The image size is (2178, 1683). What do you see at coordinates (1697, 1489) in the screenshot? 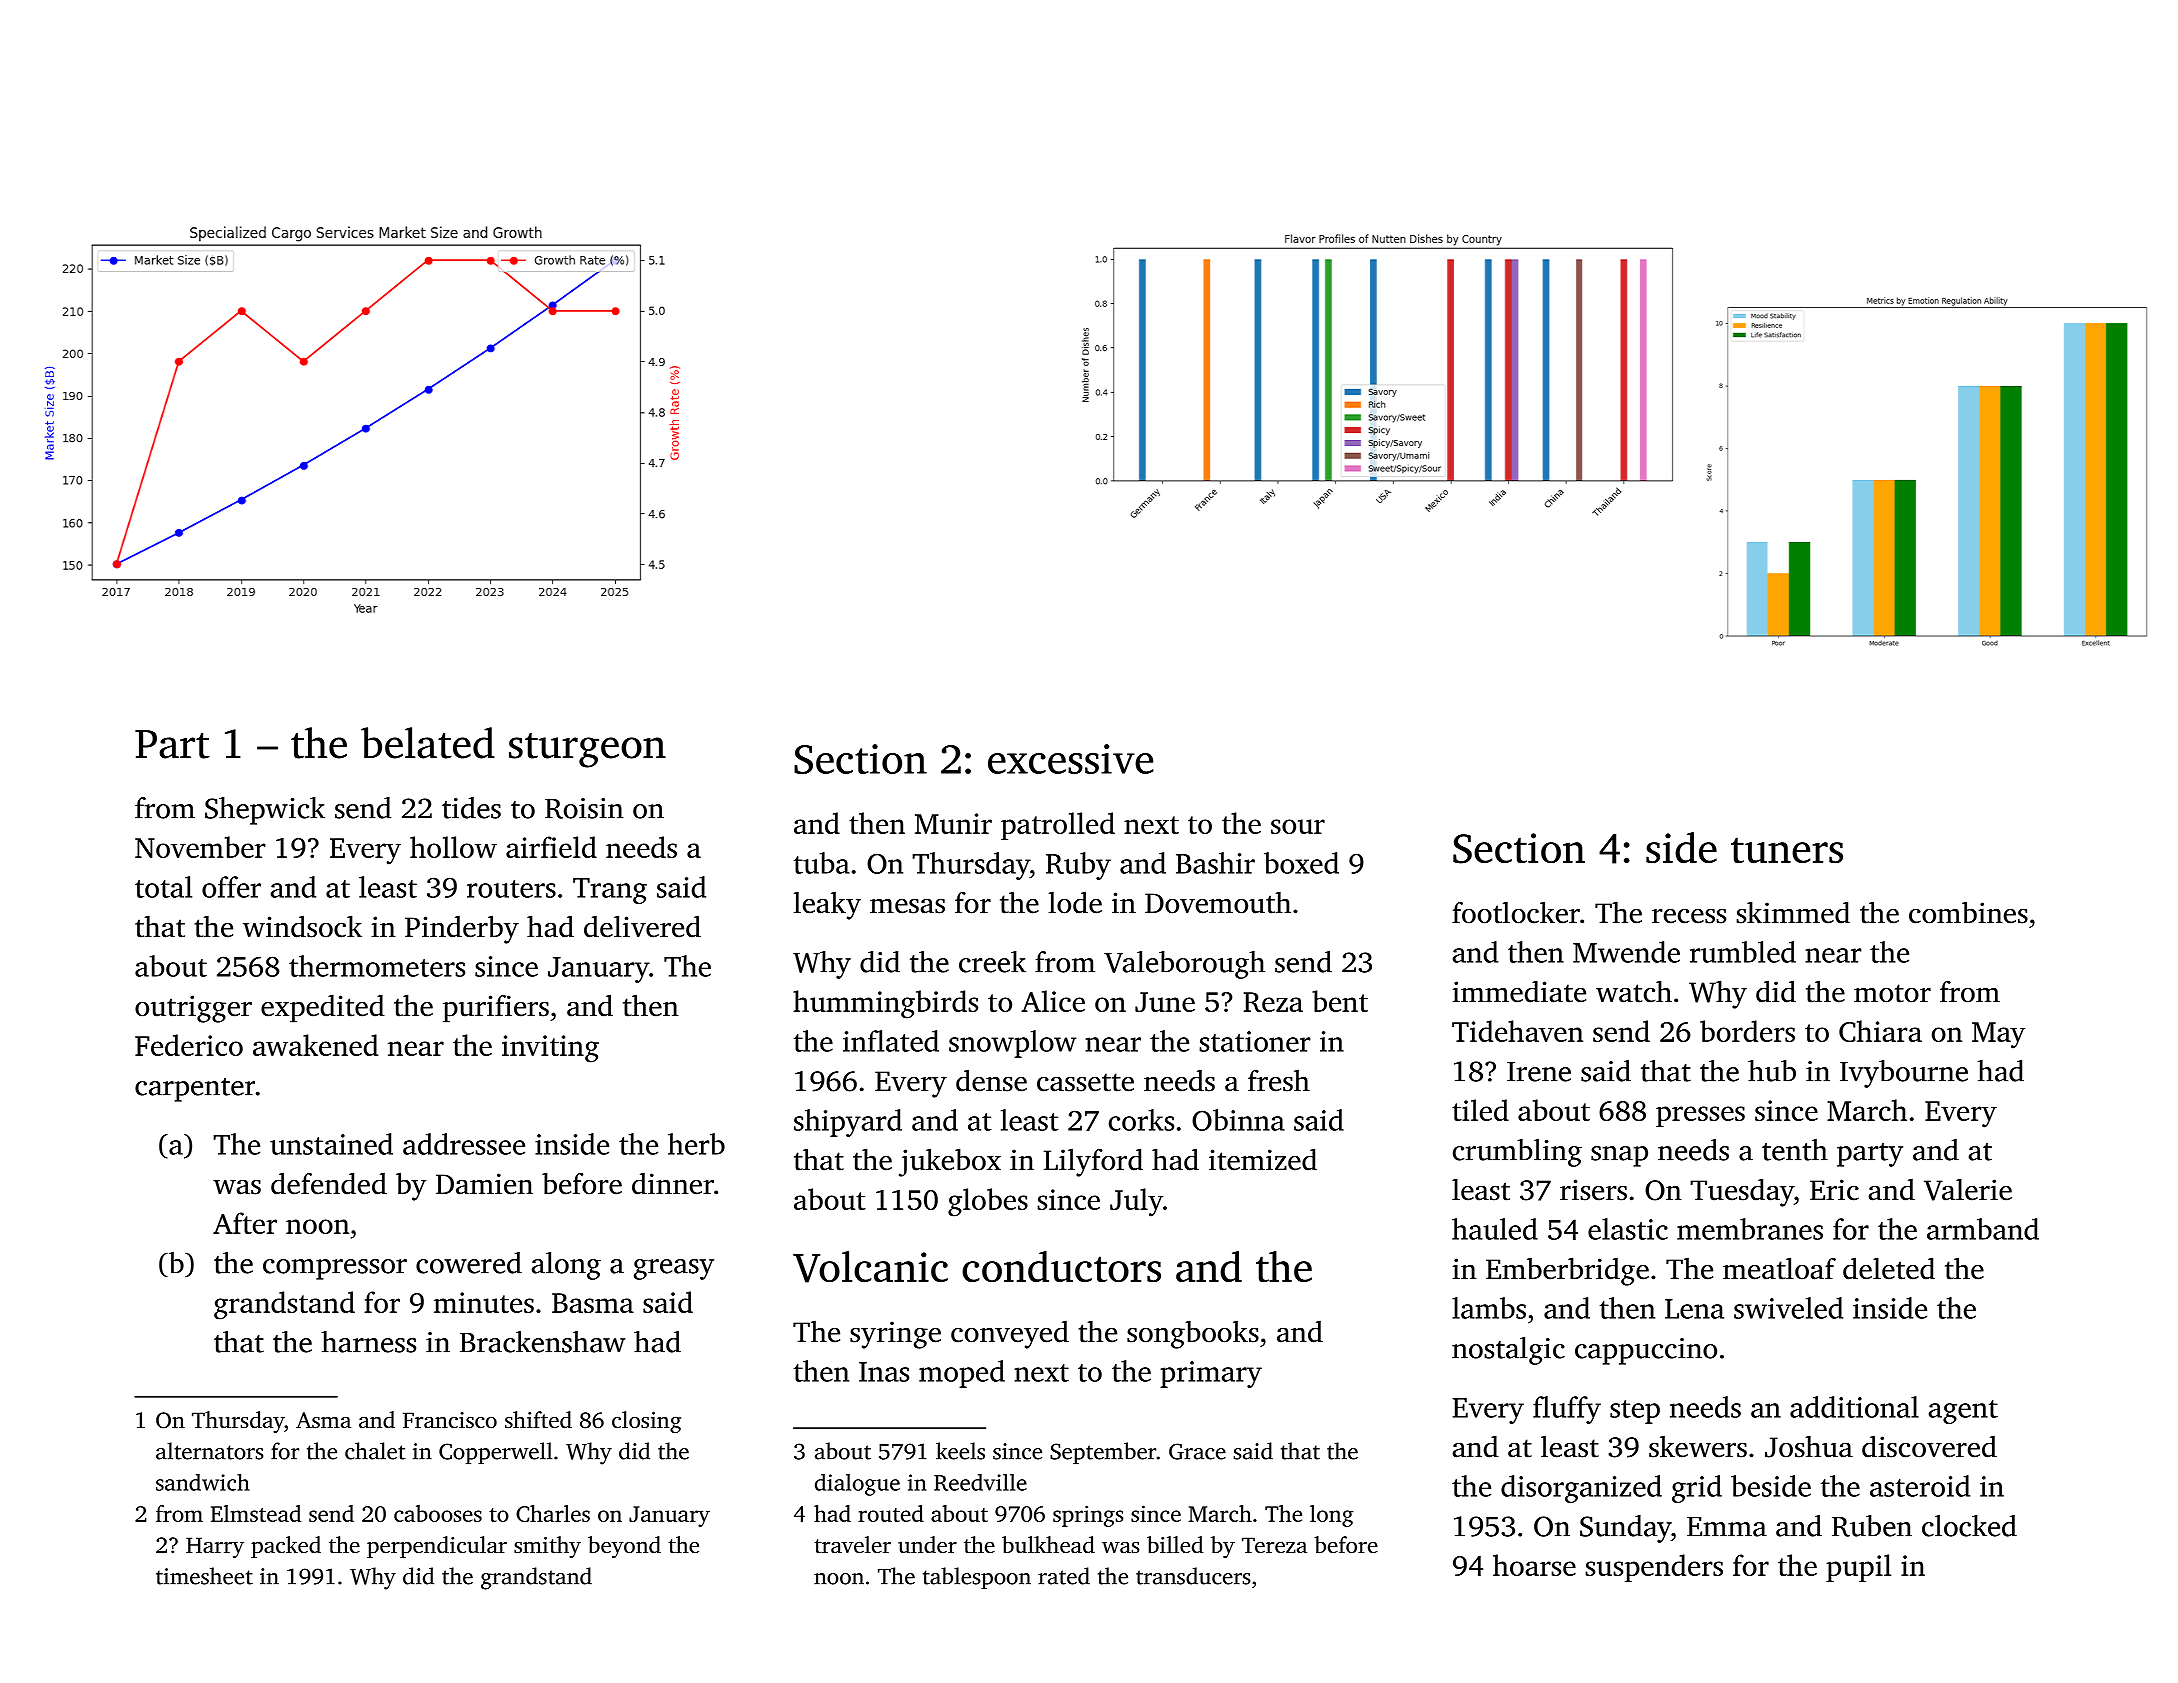
I see `grid` at bounding box center [1697, 1489].
